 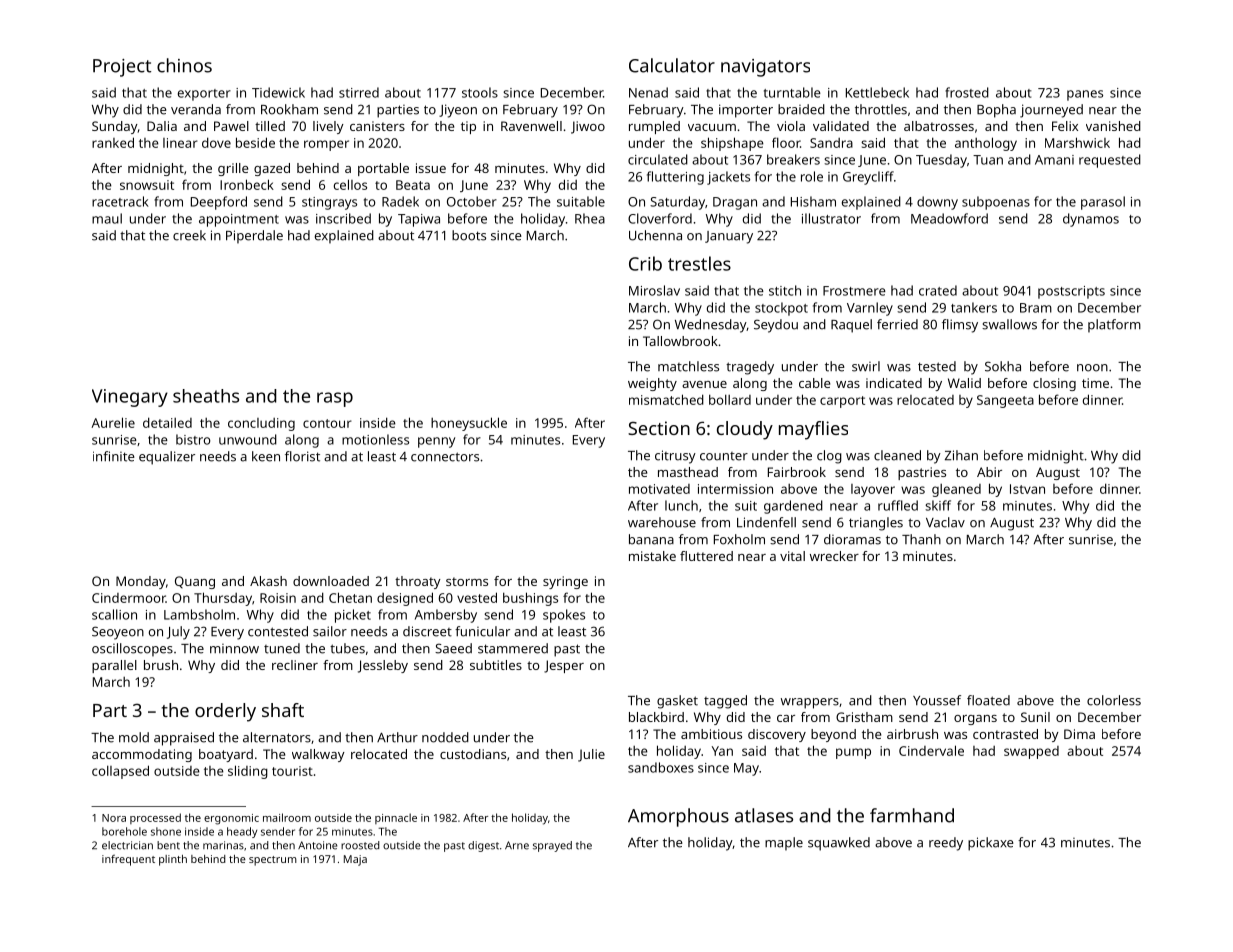 I want to click on keen, so click(x=266, y=456).
